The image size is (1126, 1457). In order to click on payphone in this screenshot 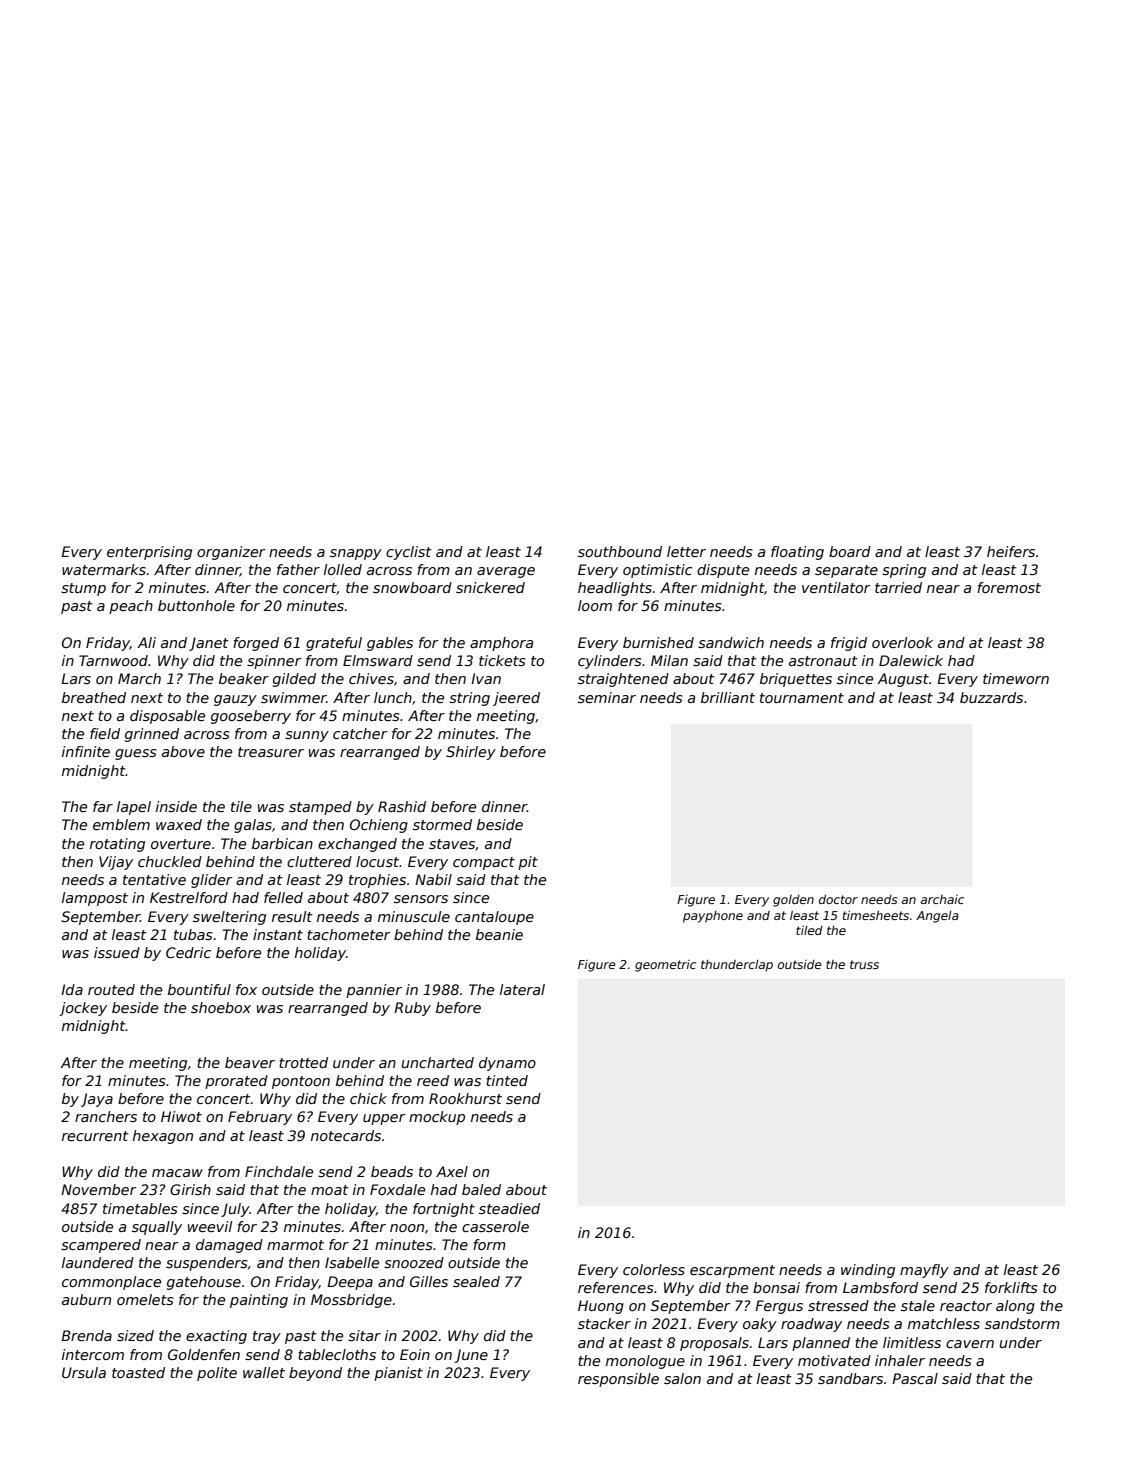, I will do `click(713, 917)`.
